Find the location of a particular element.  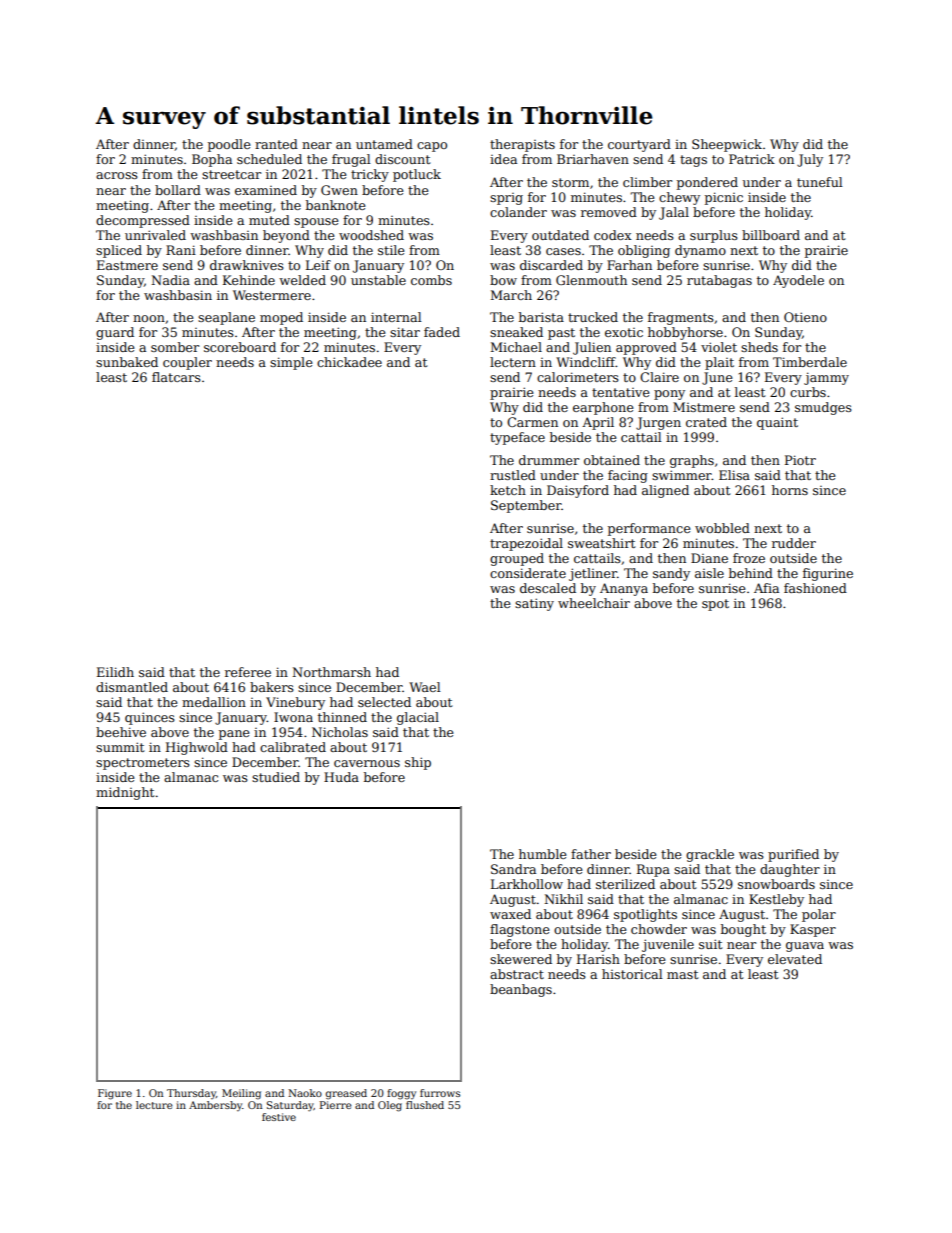

midnight is located at coordinates (125, 793).
